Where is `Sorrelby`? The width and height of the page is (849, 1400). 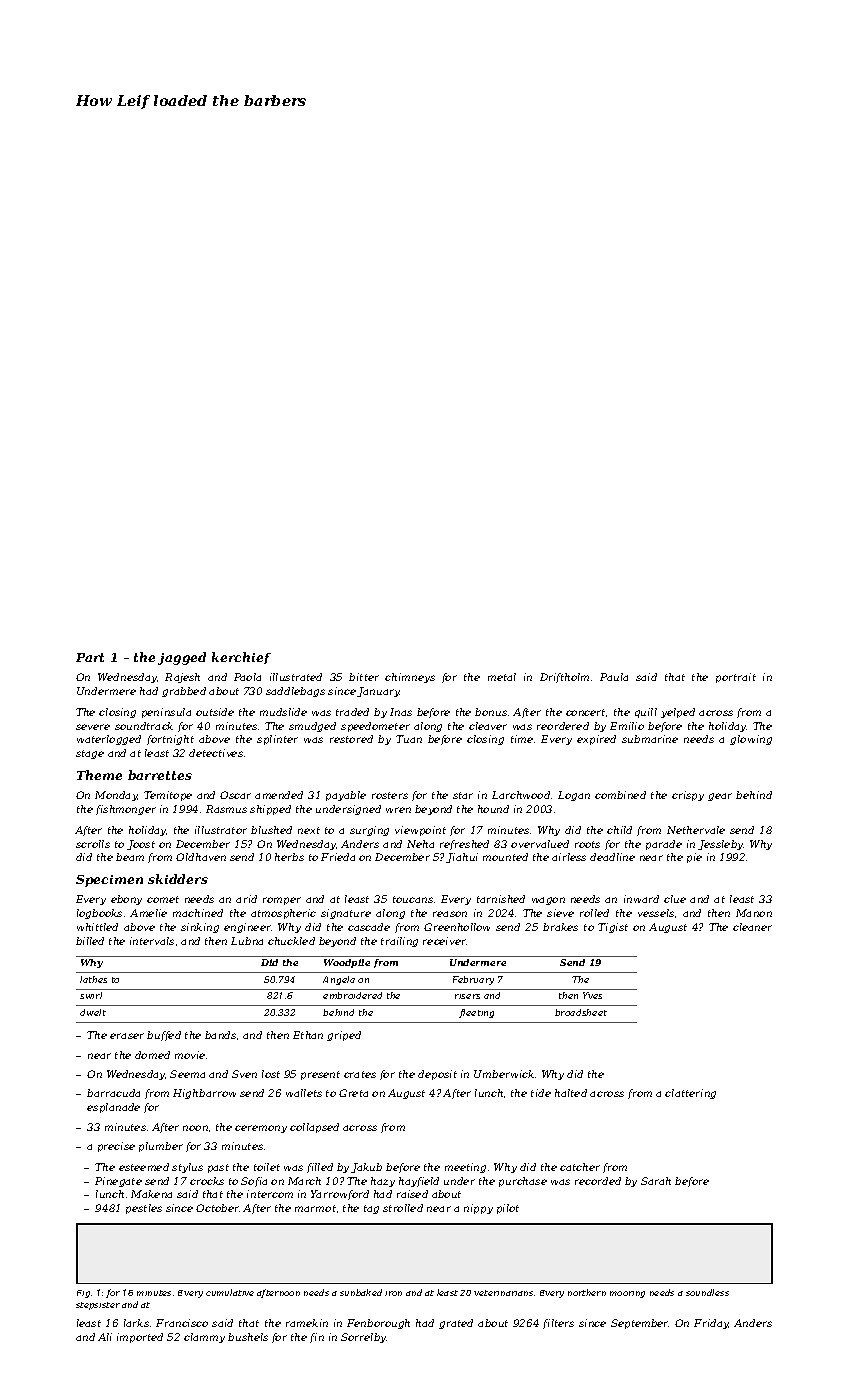 Sorrelby is located at coordinates (364, 1338).
